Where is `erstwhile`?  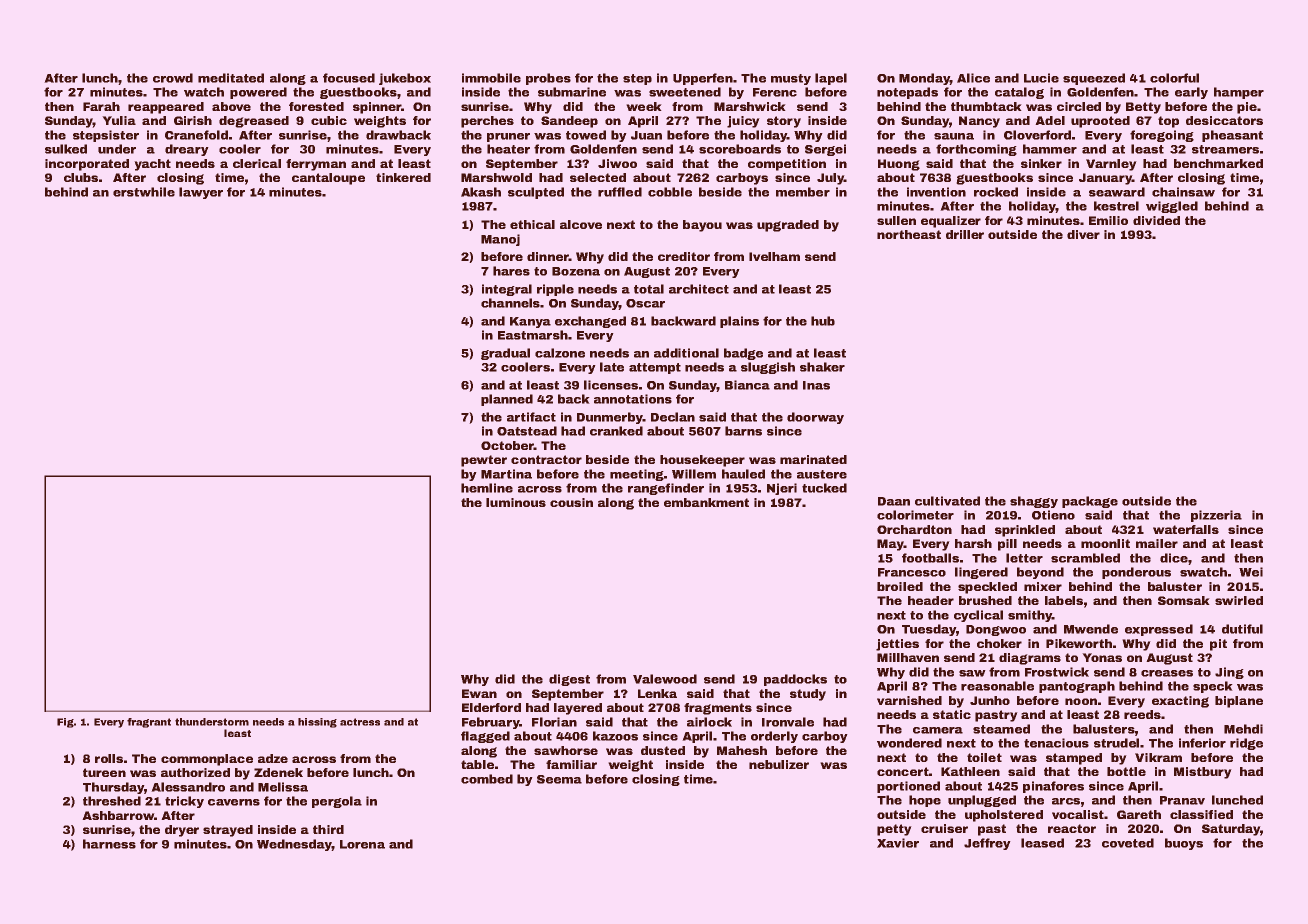
erstwhile is located at coordinates (144, 192).
